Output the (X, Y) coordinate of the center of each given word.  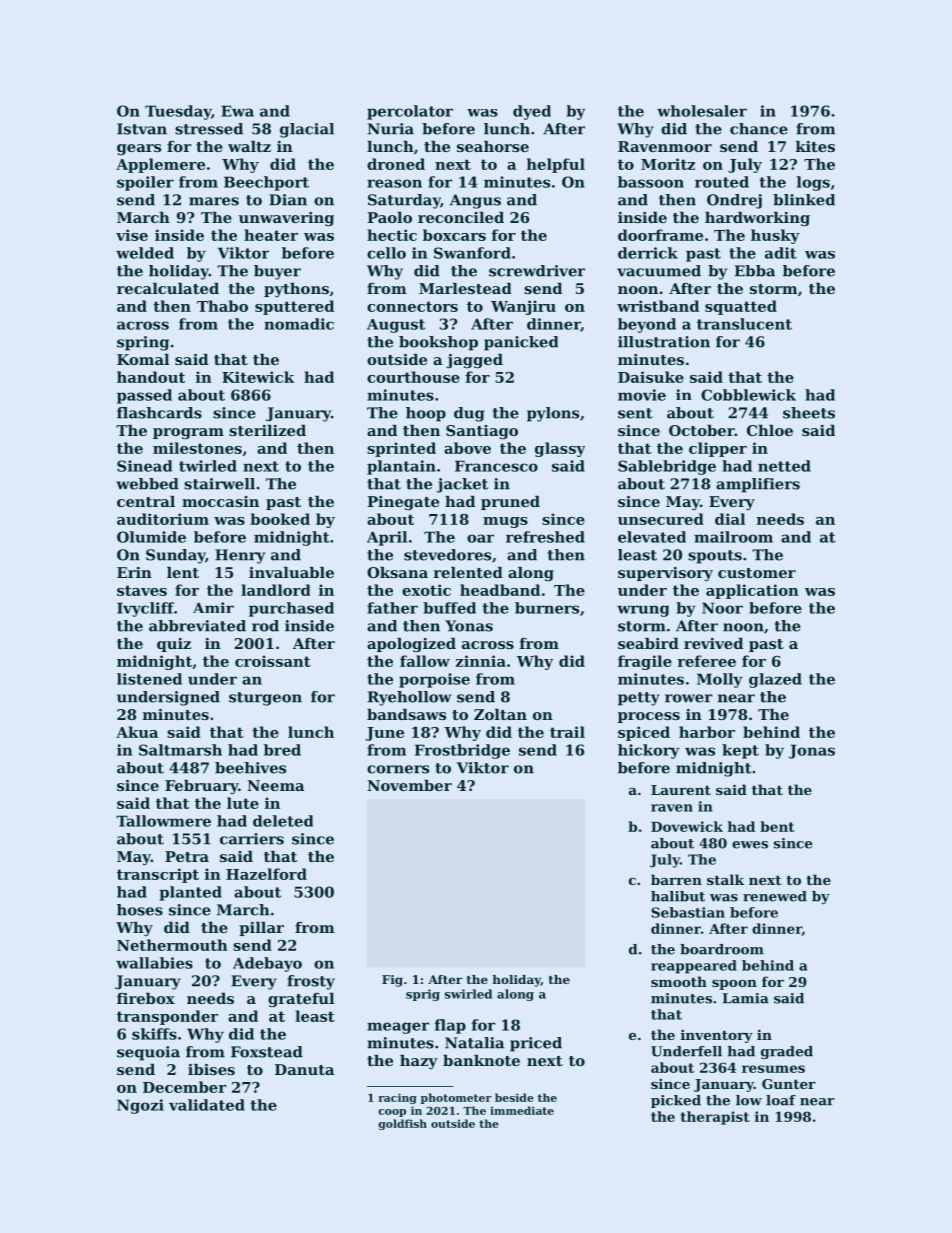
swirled (468, 994)
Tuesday (178, 112)
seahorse (493, 146)
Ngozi (140, 1106)
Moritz (668, 164)
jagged (474, 361)
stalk (725, 879)
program (188, 433)
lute (243, 803)
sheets (809, 413)
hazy (419, 1062)
